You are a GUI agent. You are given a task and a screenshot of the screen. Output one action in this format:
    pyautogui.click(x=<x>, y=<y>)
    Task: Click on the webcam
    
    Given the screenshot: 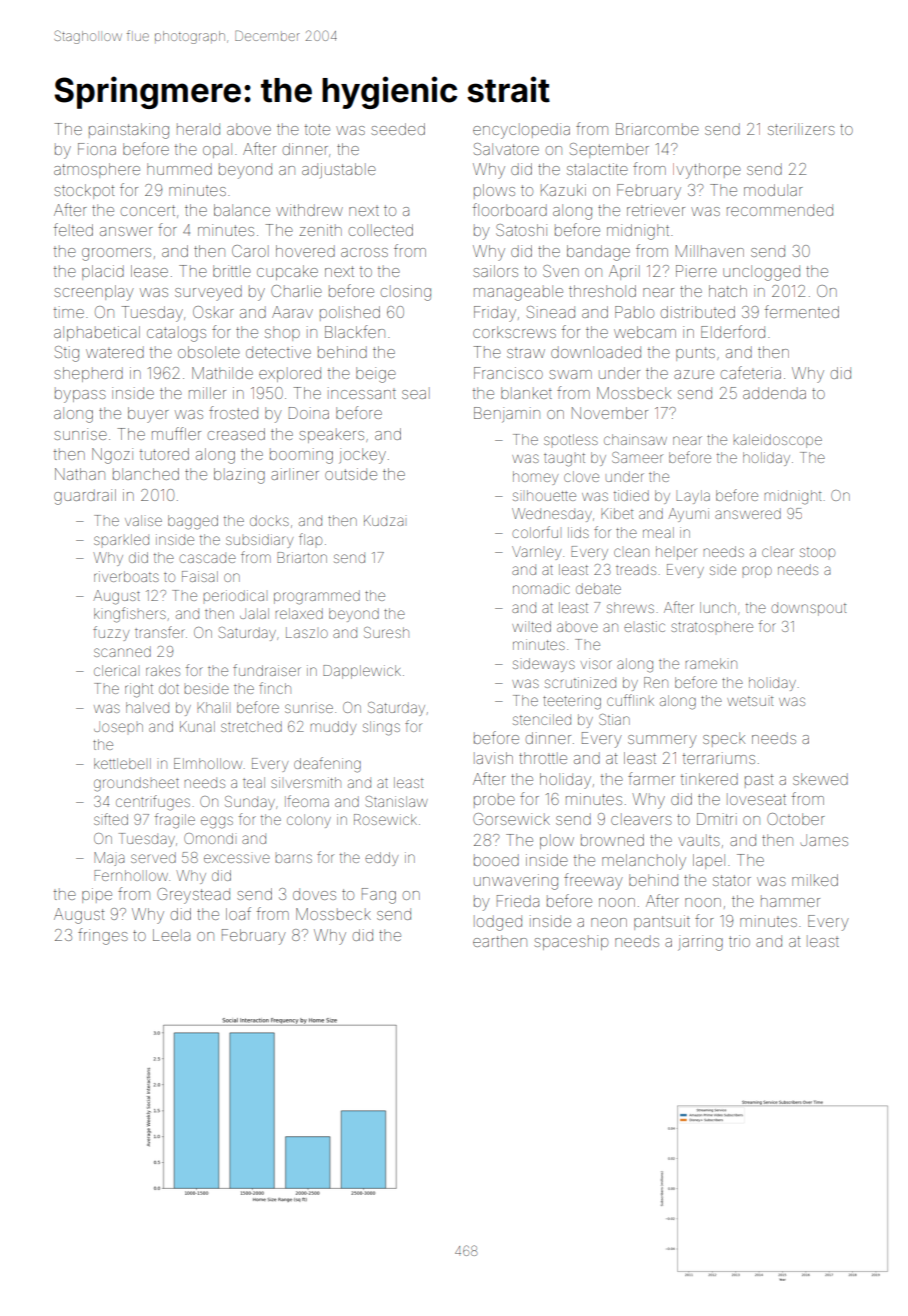 What is the action you would take?
    pyautogui.click(x=645, y=332)
